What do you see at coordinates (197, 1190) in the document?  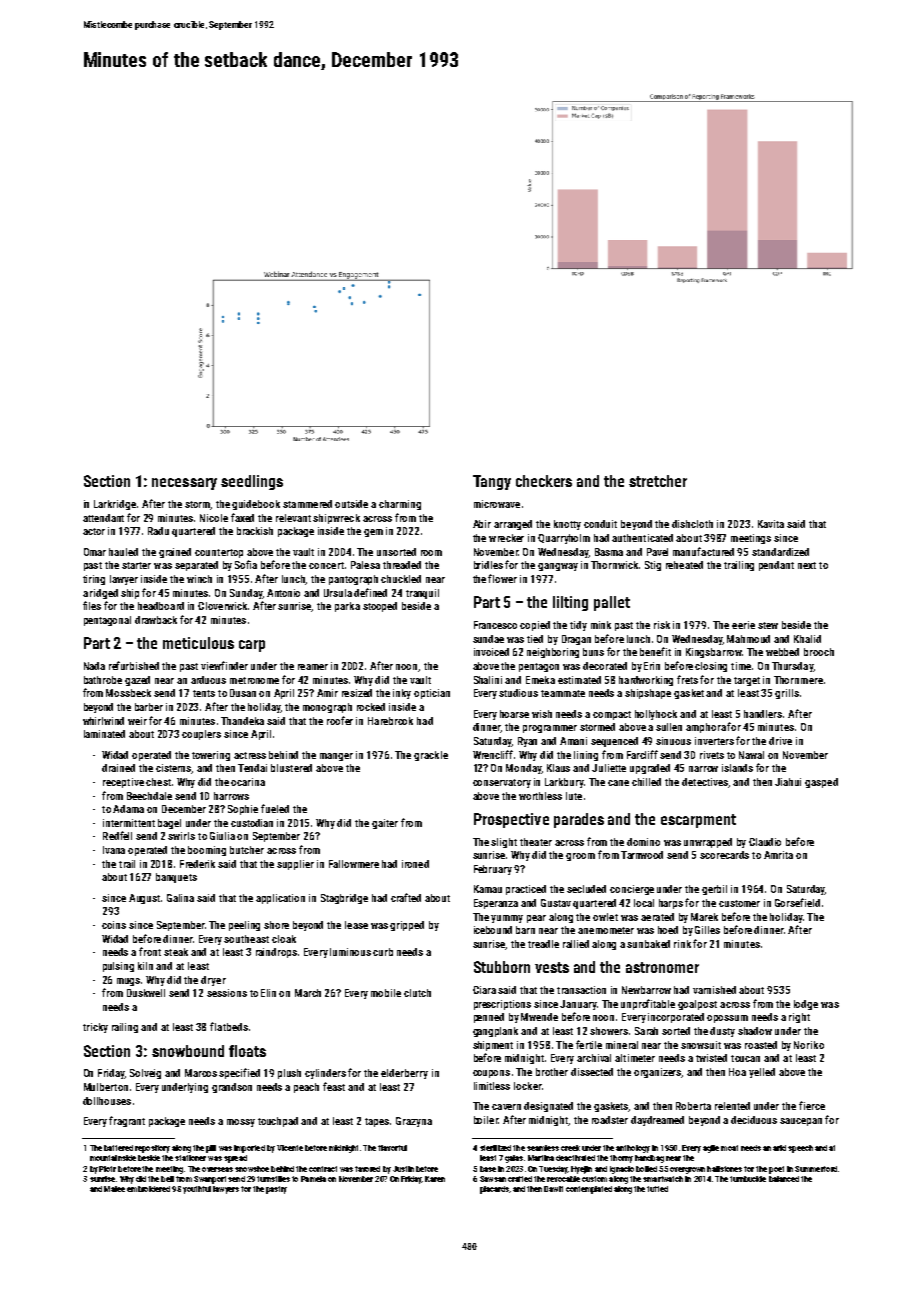 I see `youthful` at bounding box center [197, 1190].
